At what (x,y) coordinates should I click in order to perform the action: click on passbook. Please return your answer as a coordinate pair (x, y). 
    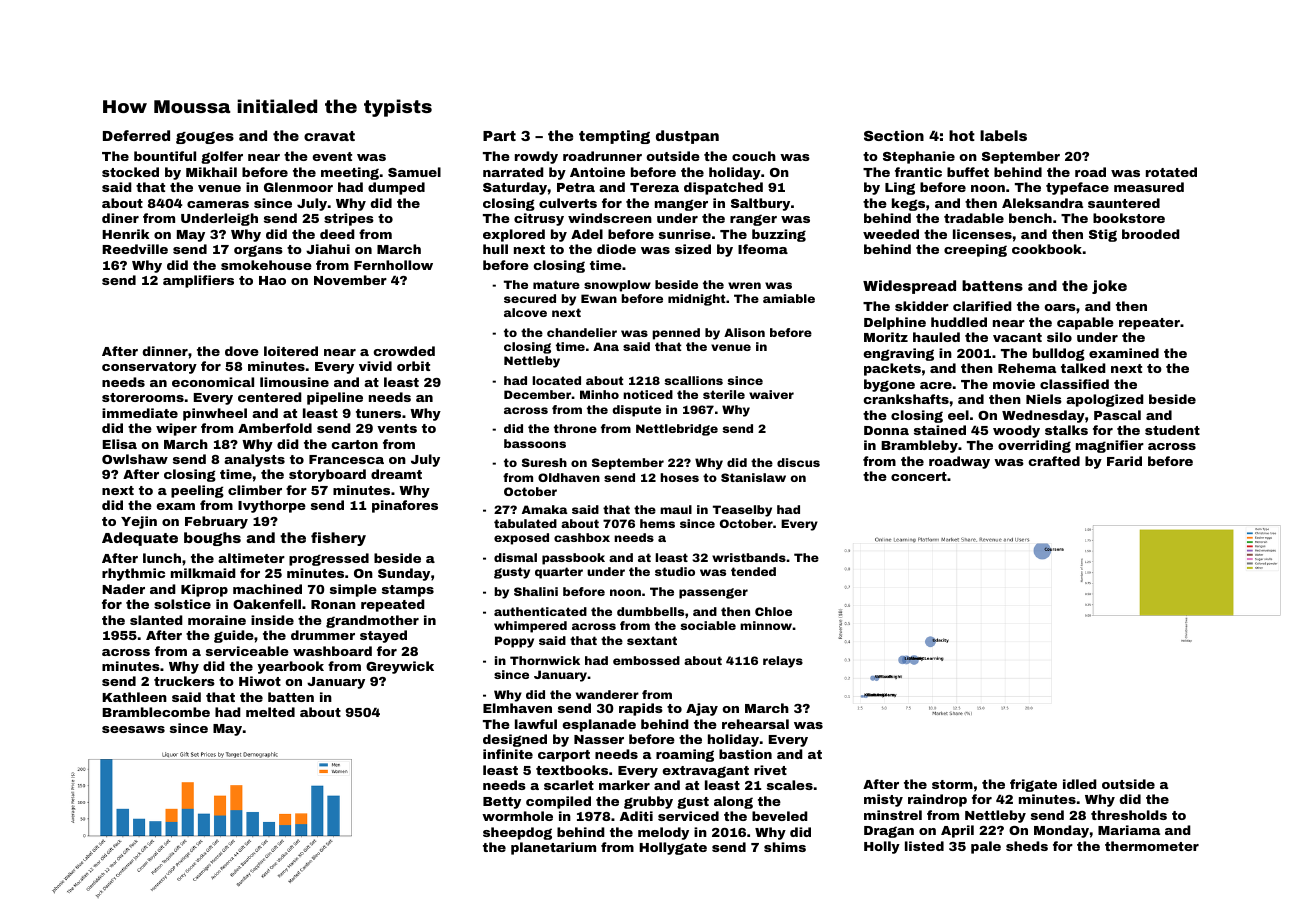
    Looking at the image, I should click on (573, 559).
